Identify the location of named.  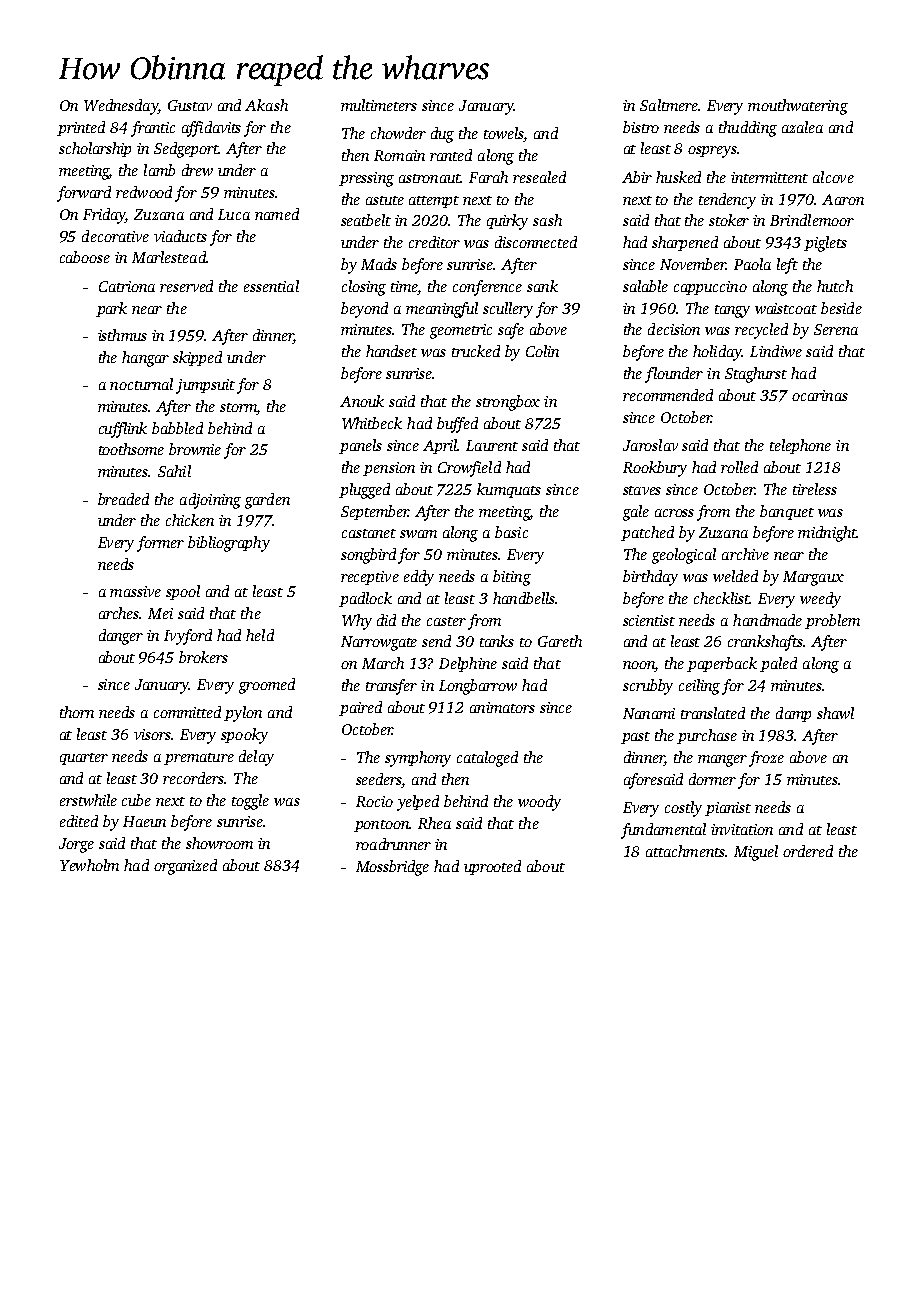
(277, 214).
